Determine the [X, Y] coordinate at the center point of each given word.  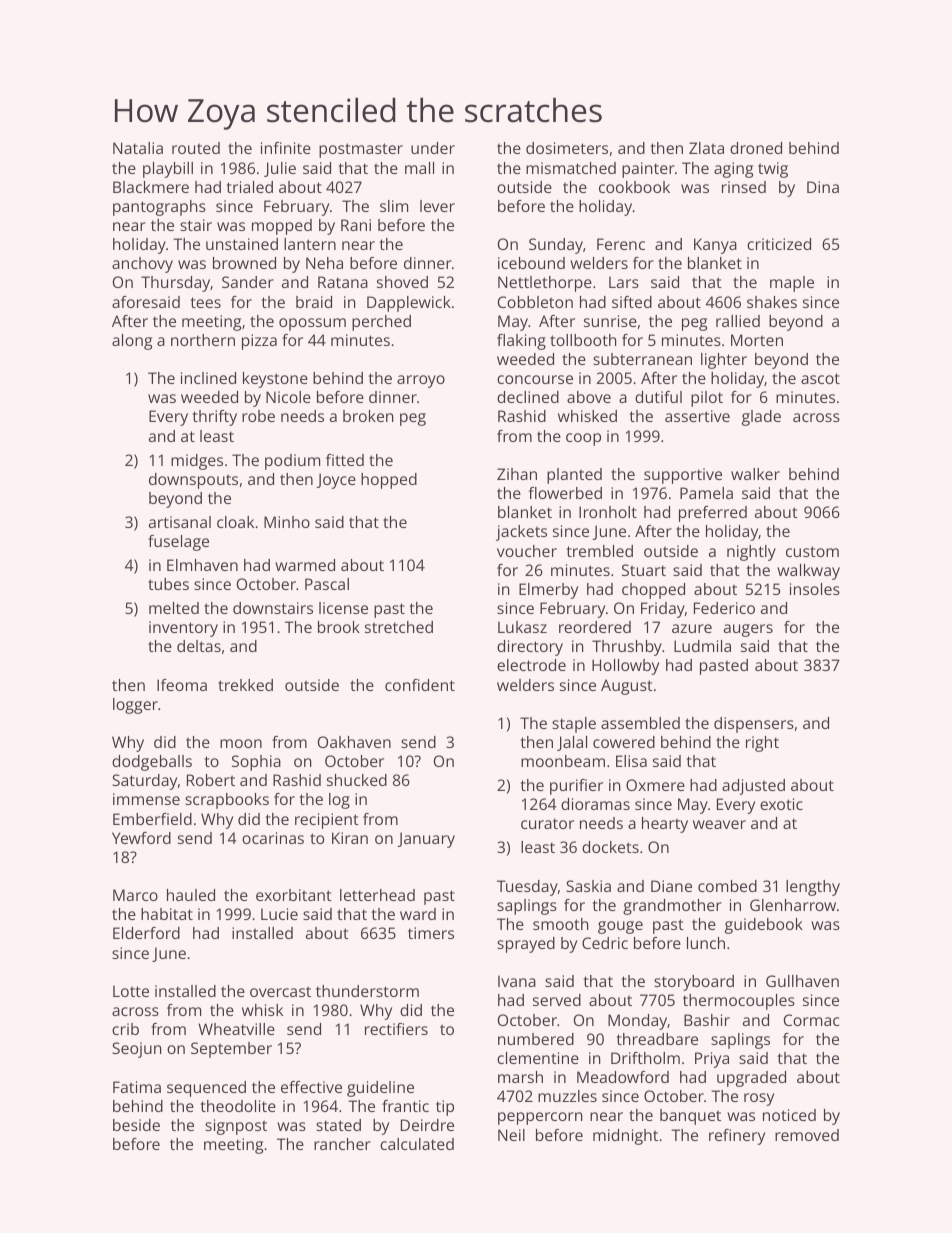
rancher [342, 1144]
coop [583, 439]
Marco [135, 895]
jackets [521, 533]
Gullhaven [802, 981]
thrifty [215, 418]
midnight [625, 1137]
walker [755, 474]
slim [394, 206]
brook [339, 627]
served [557, 1000]
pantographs [159, 208]
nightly [751, 553]
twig [773, 170]
